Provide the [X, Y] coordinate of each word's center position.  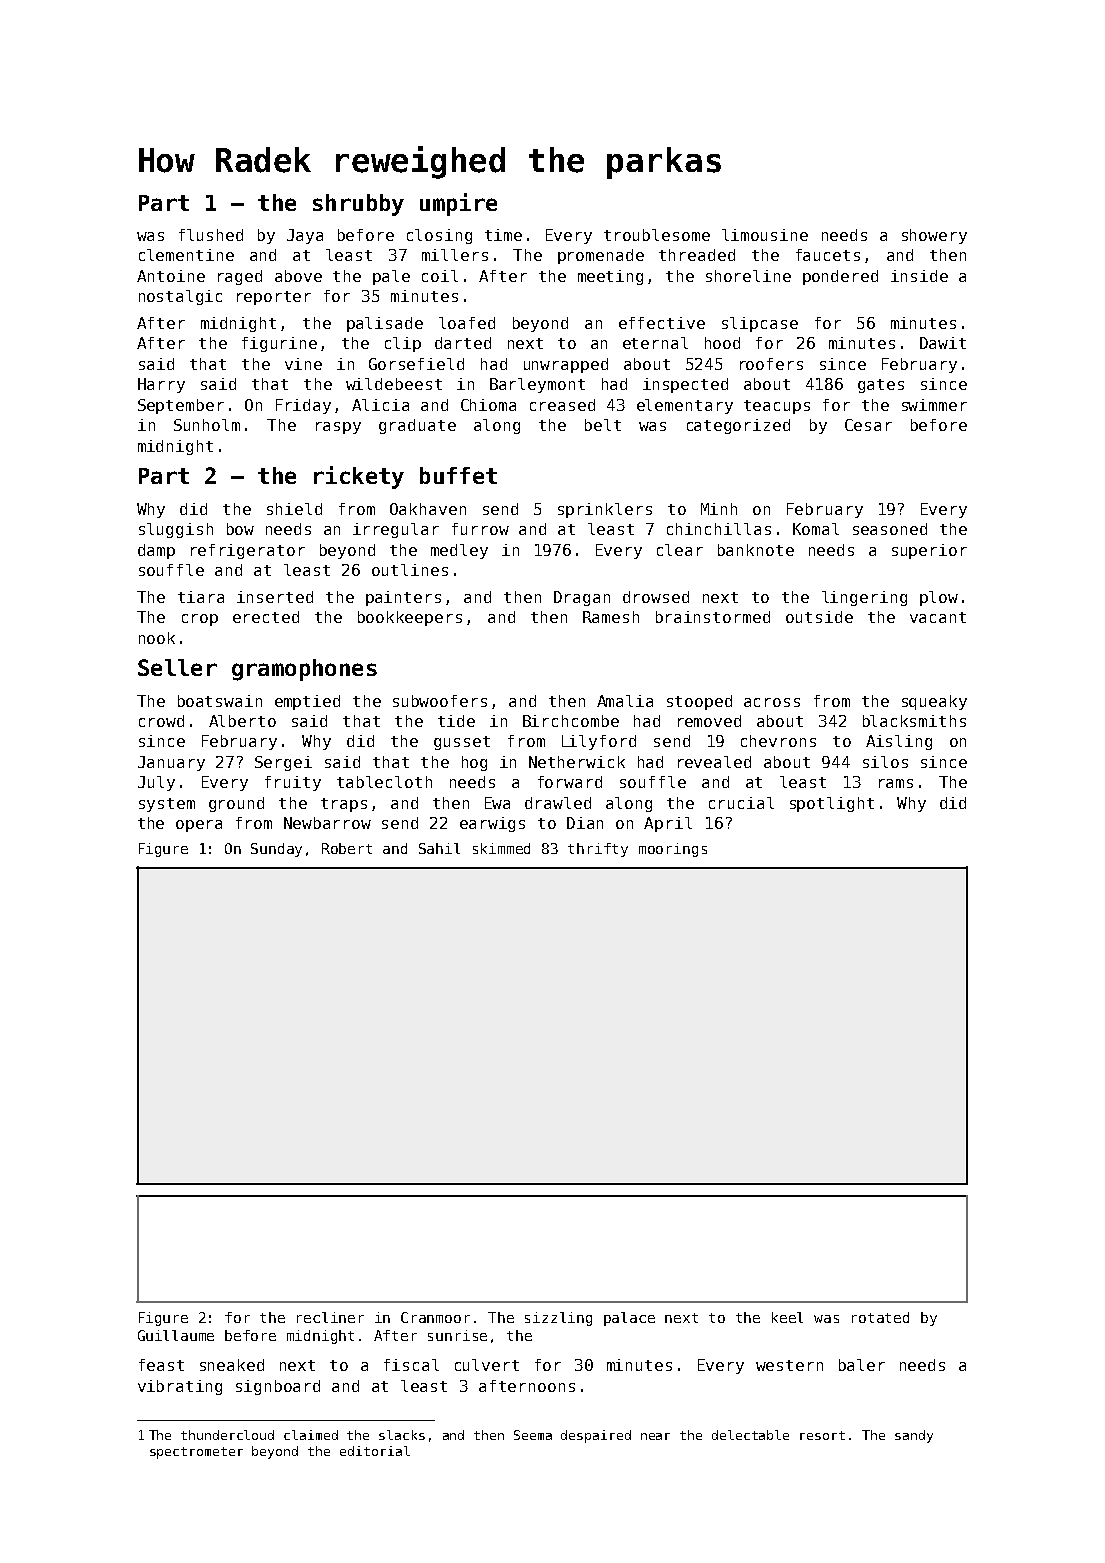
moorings [673, 850]
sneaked [232, 1365]
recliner [330, 1317]
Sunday [276, 850]
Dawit [943, 343]
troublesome [657, 235]
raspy [338, 428]
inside [919, 276]
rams [896, 783]
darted [463, 343]
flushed [211, 235]
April [668, 824]
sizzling [558, 1319]
